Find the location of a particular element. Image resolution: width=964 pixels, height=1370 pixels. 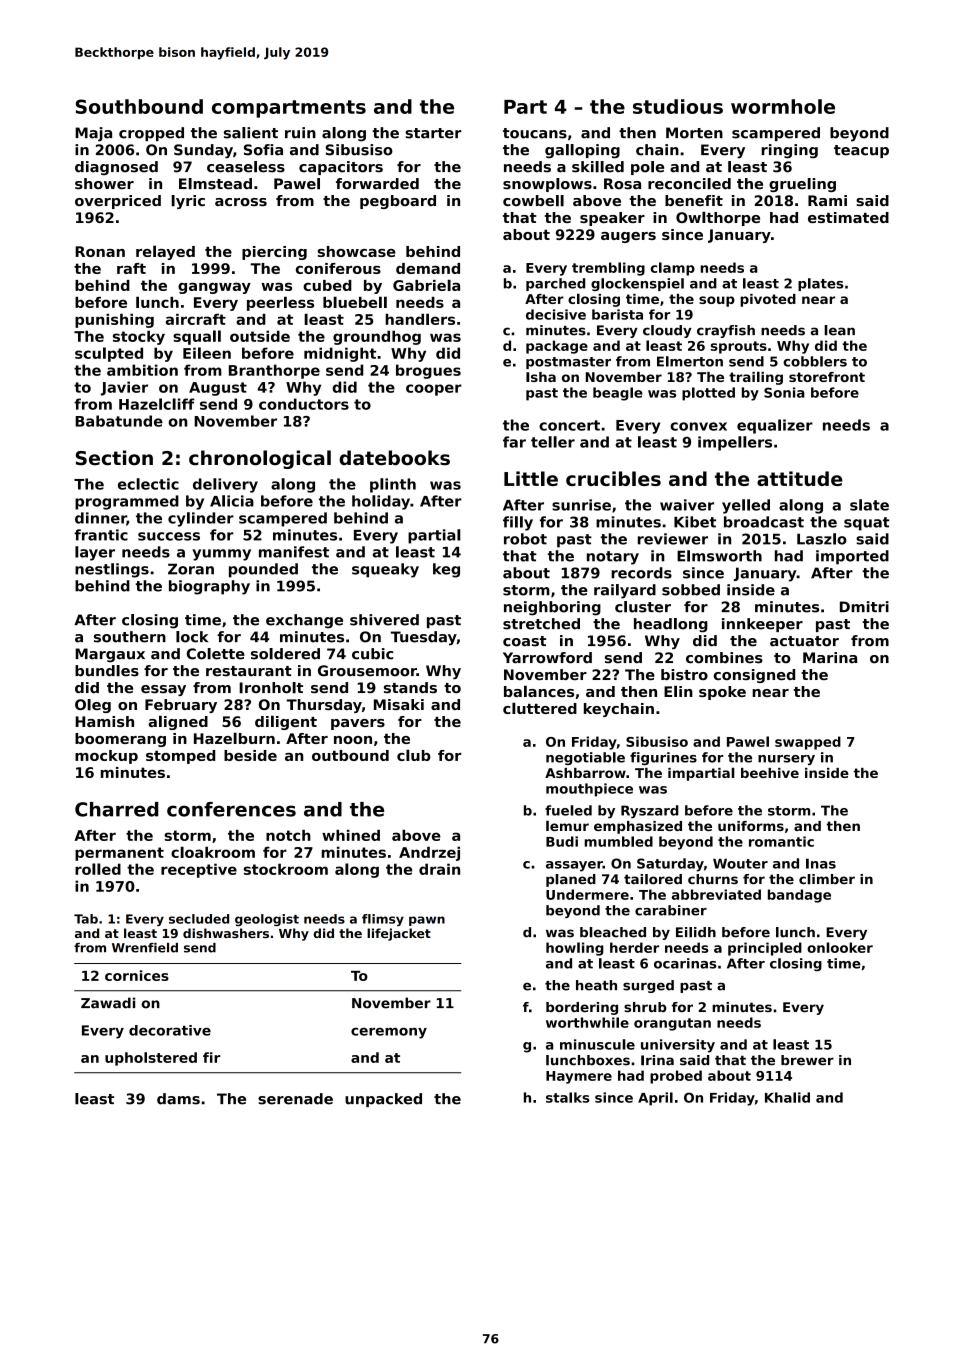

upholstered is located at coordinates (151, 1059).
